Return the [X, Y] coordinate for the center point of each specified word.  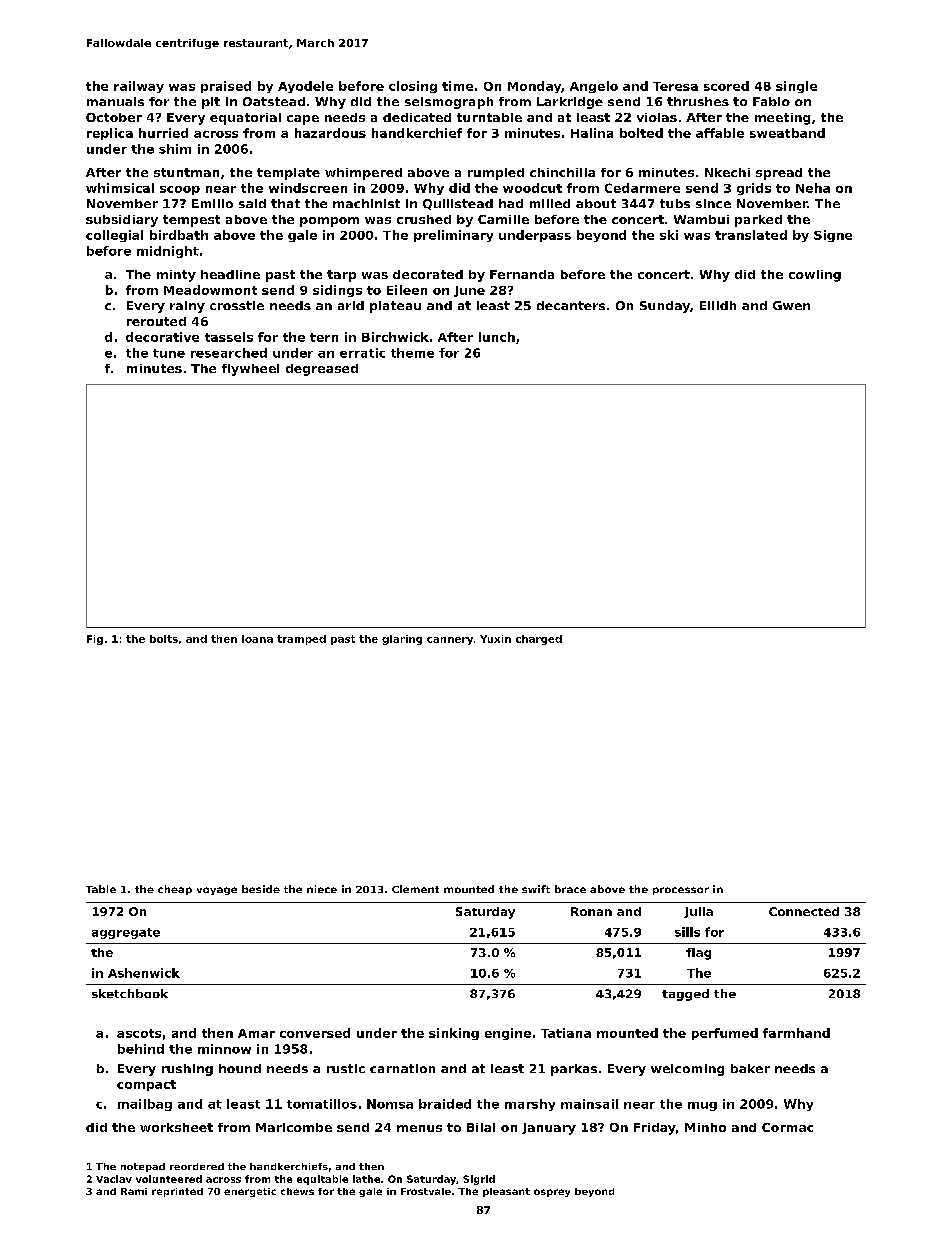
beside [261, 889]
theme [412, 353]
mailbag [145, 1105]
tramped [301, 640]
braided [445, 1104]
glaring [402, 640]
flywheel [250, 370]
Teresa [675, 86]
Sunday [665, 307]
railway [139, 87]
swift [536, 889]
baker [750, 1068]
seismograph [449, 103]
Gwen [791, 305]
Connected [804, 911]
